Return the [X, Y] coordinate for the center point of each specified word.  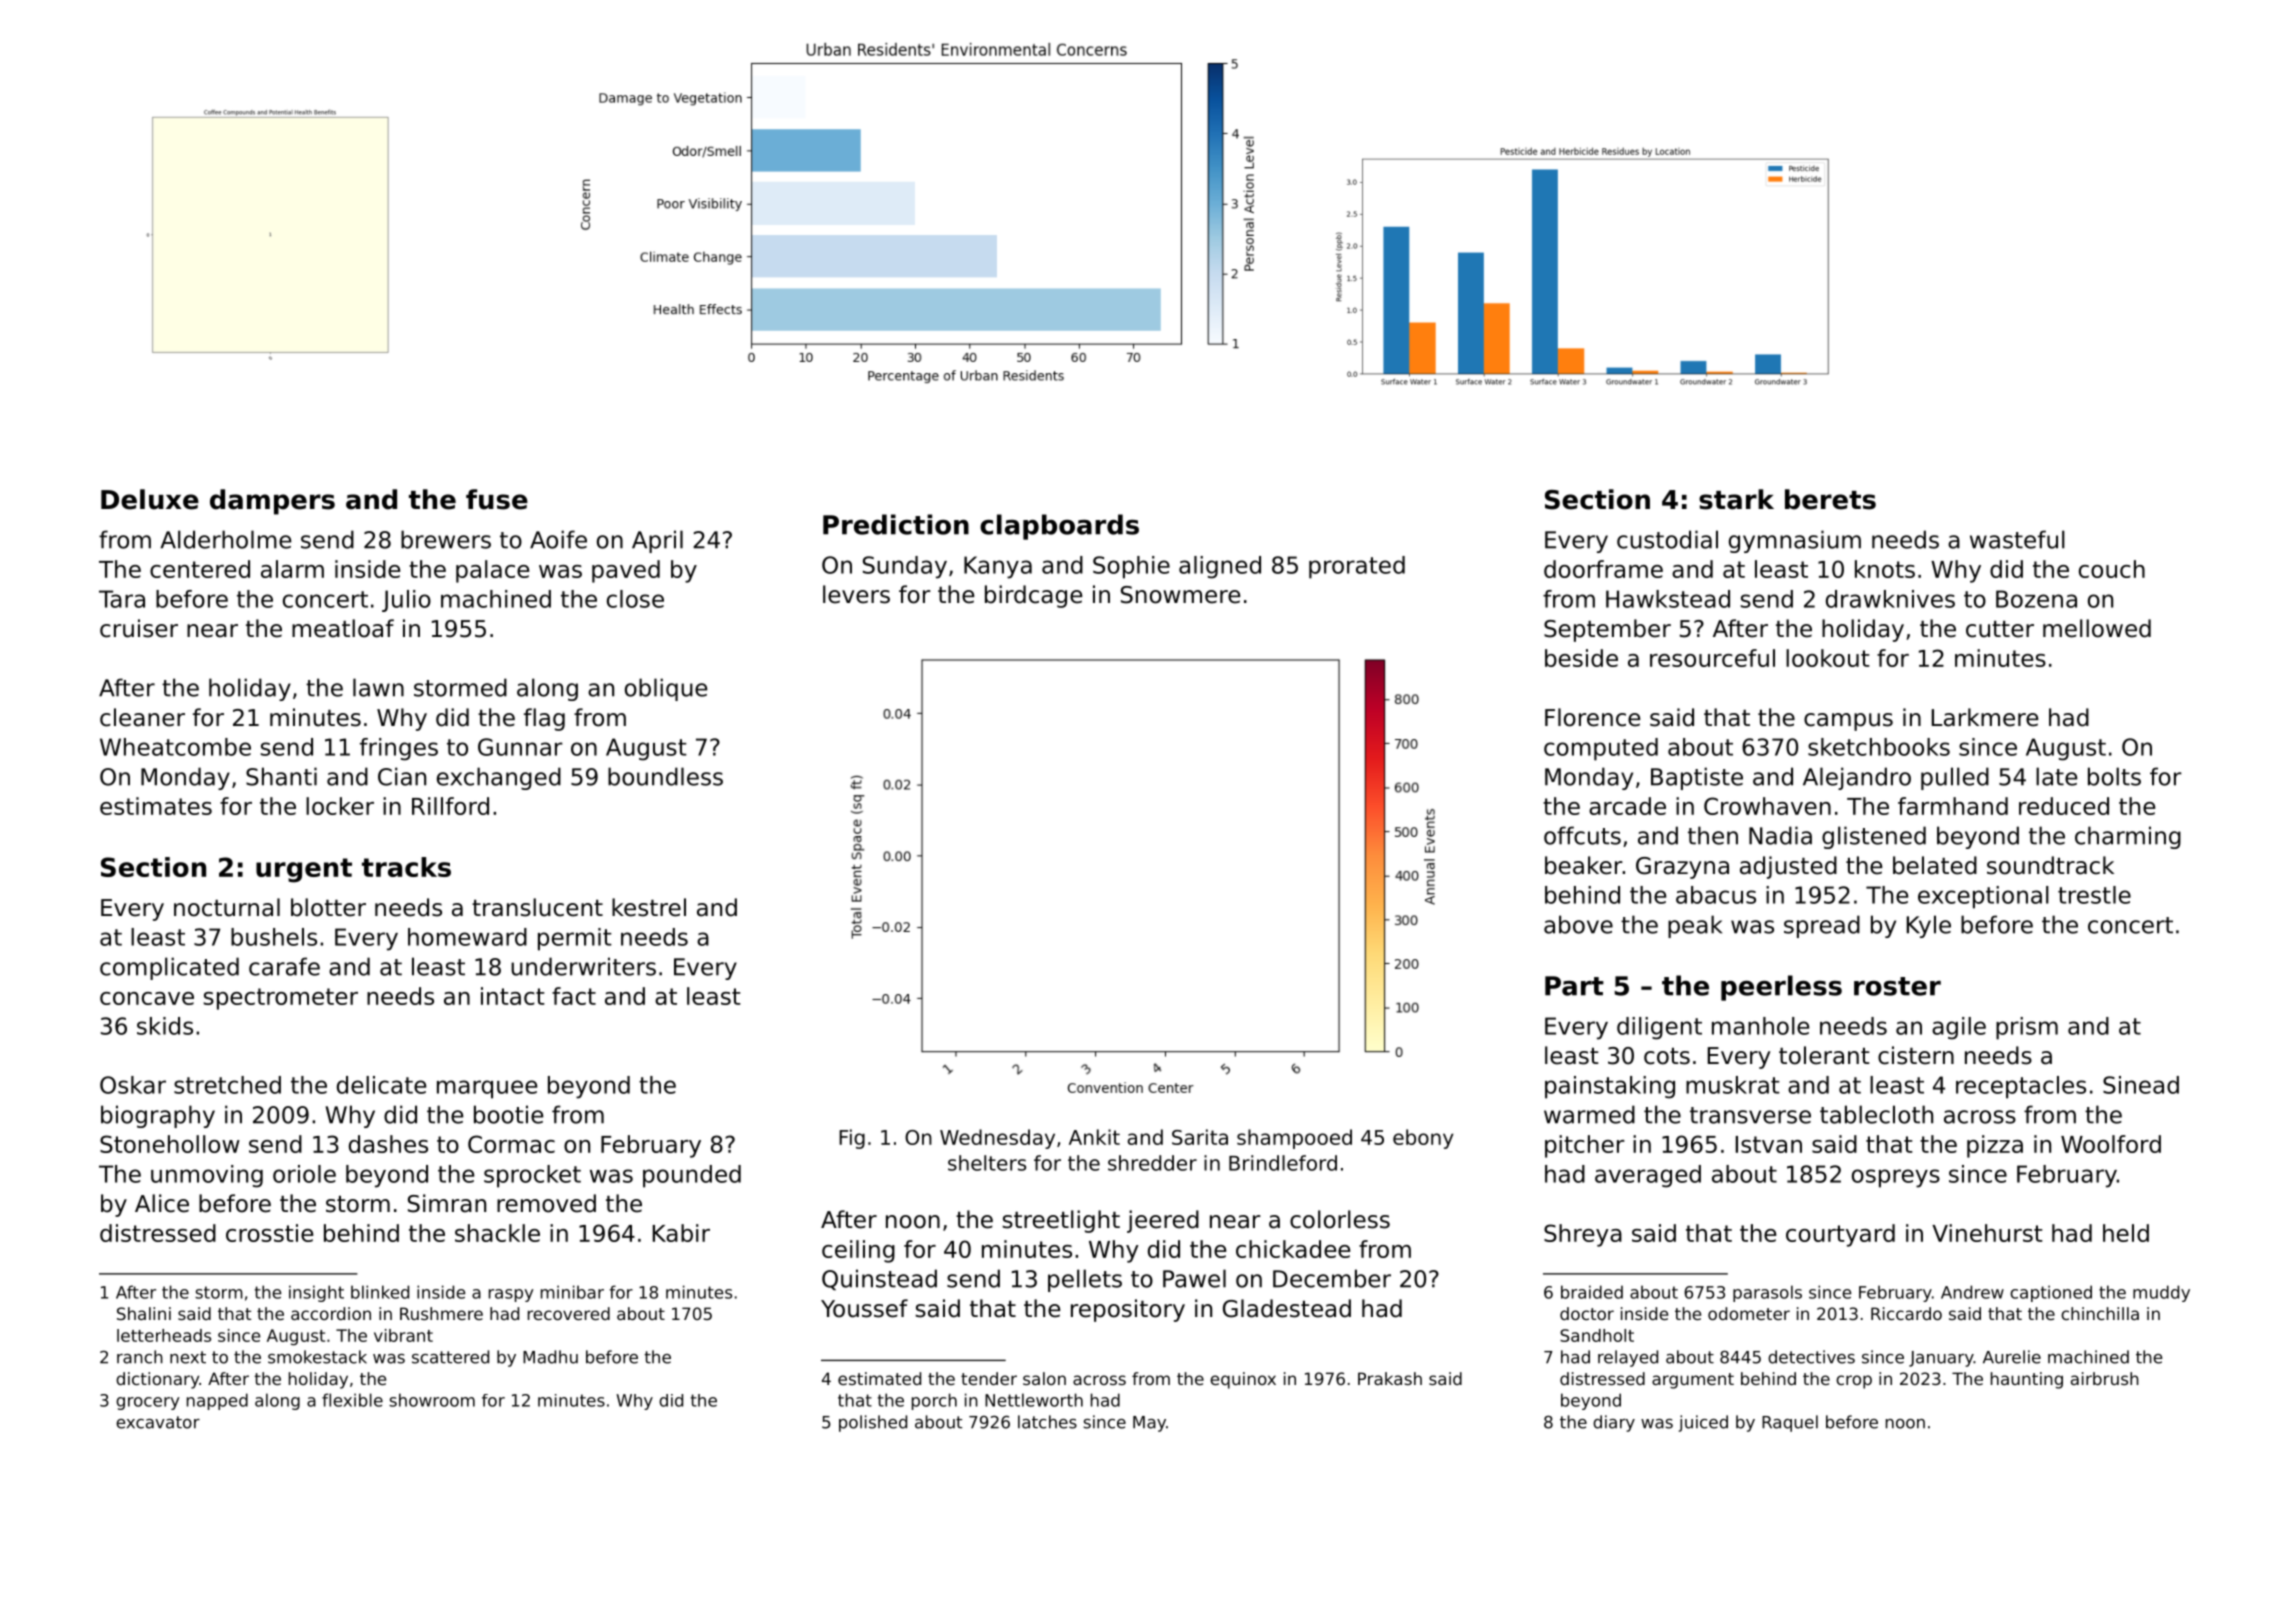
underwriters [583, 966]
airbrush [2105, 1378]
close [635, 599]
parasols [1767, 1293]
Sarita [1200, 1137]
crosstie [269, 1233]
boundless [665, 776]
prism [2027, 1028]
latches [1047, 1422]
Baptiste [1697, 778]
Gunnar [520, 747]
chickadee [1293, 1249]
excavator [158, 1422]
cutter [2000, 629]
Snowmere [1180, 595]
